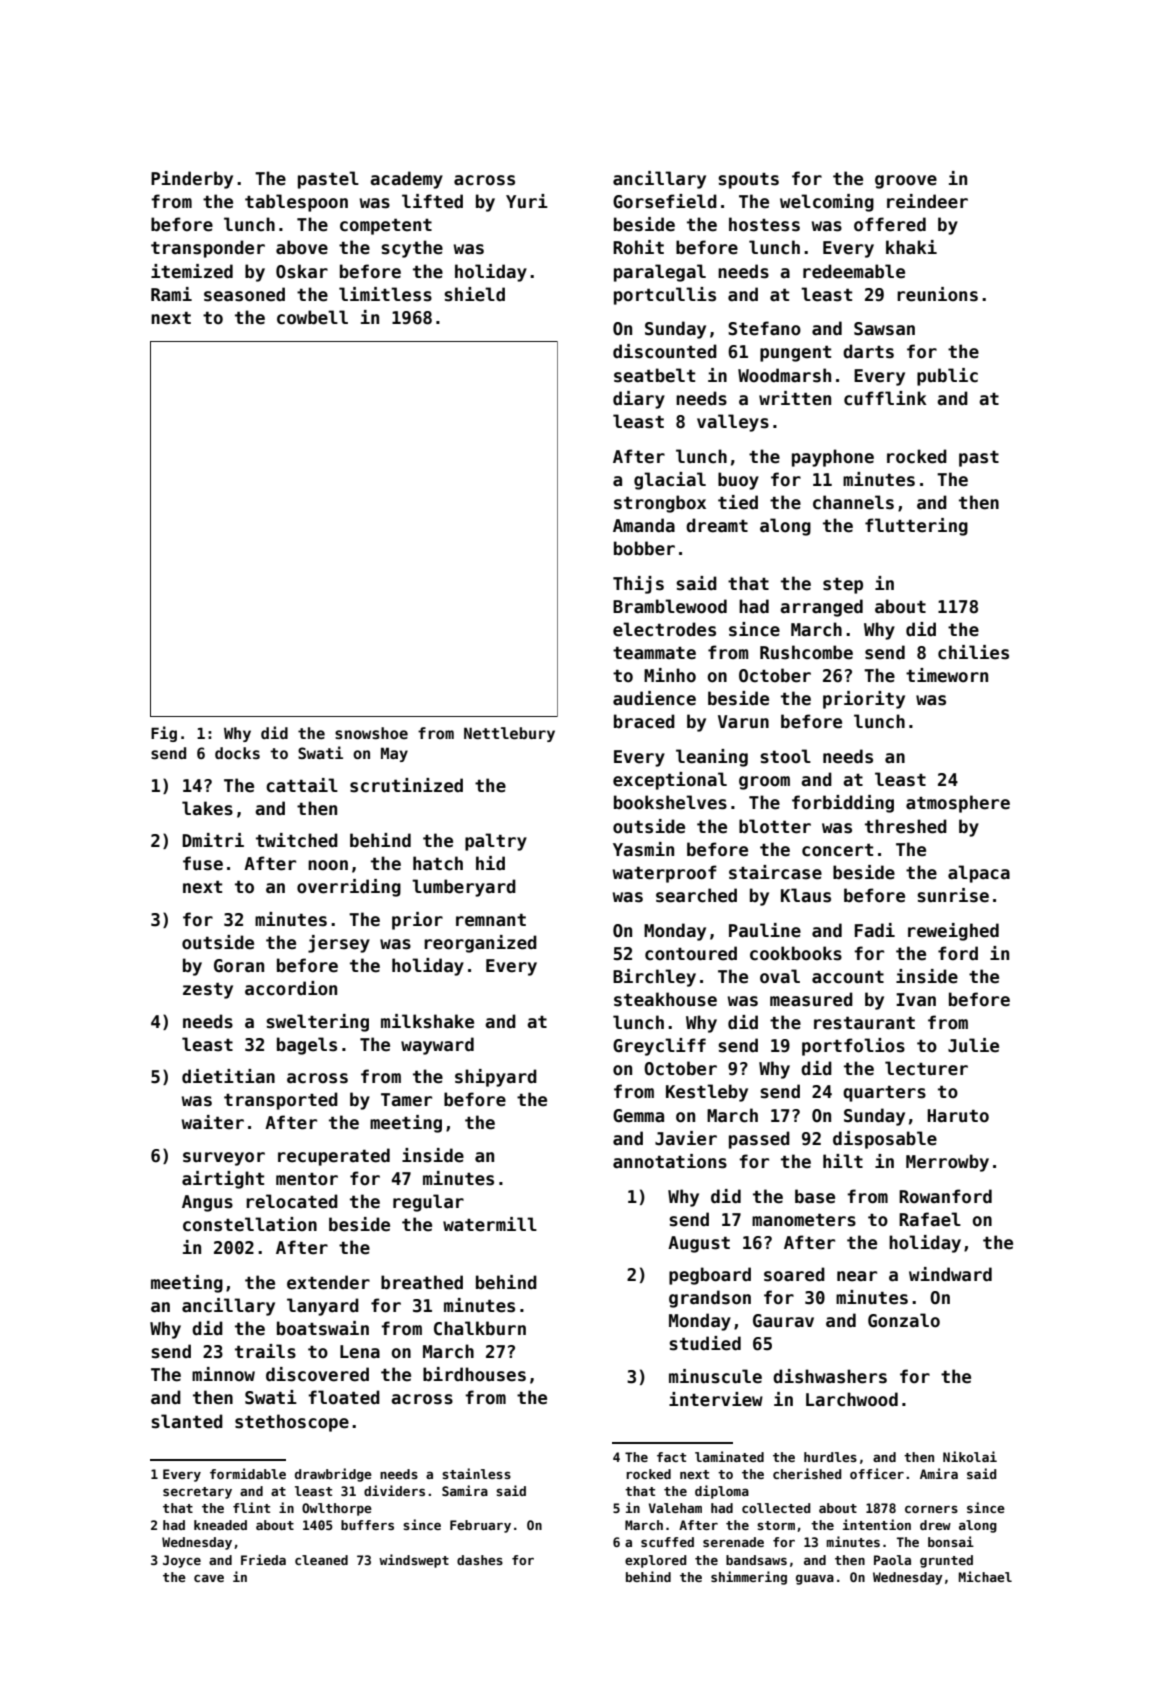  What do you see at coordinates (209, 1578) in the page?
I see `cave` at bounding box center [209, 1578].
